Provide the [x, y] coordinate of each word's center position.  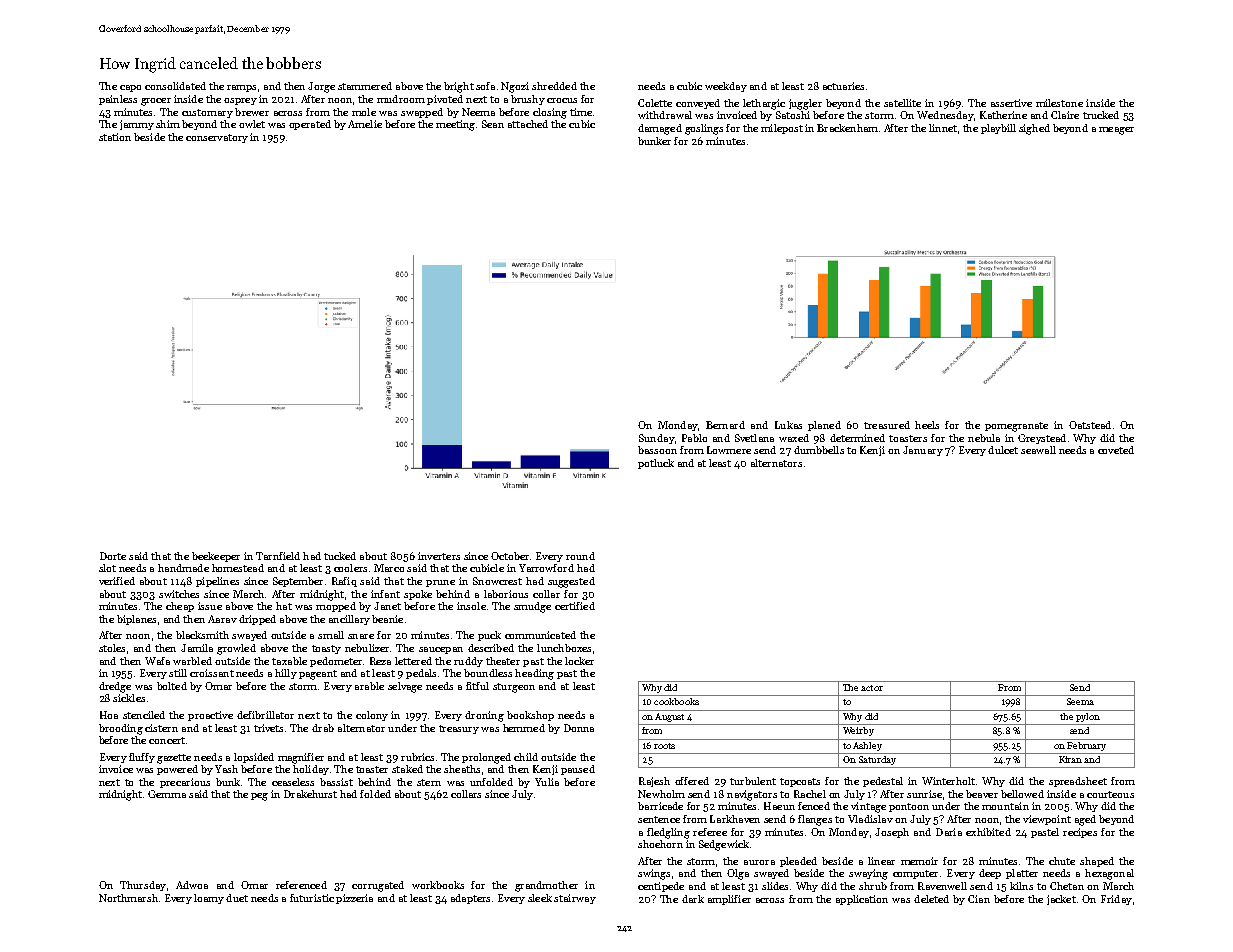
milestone [1059, 103]
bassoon [657, 450]
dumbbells [819, 450]
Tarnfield [278, 556]
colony [372, 716]
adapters [470, 899]
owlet [252, 124]
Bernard [725, 425]
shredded [554, 86]
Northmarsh [128, 898]
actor [872, 688]
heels [927, 425]
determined [857, 438]
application [862, 900]
